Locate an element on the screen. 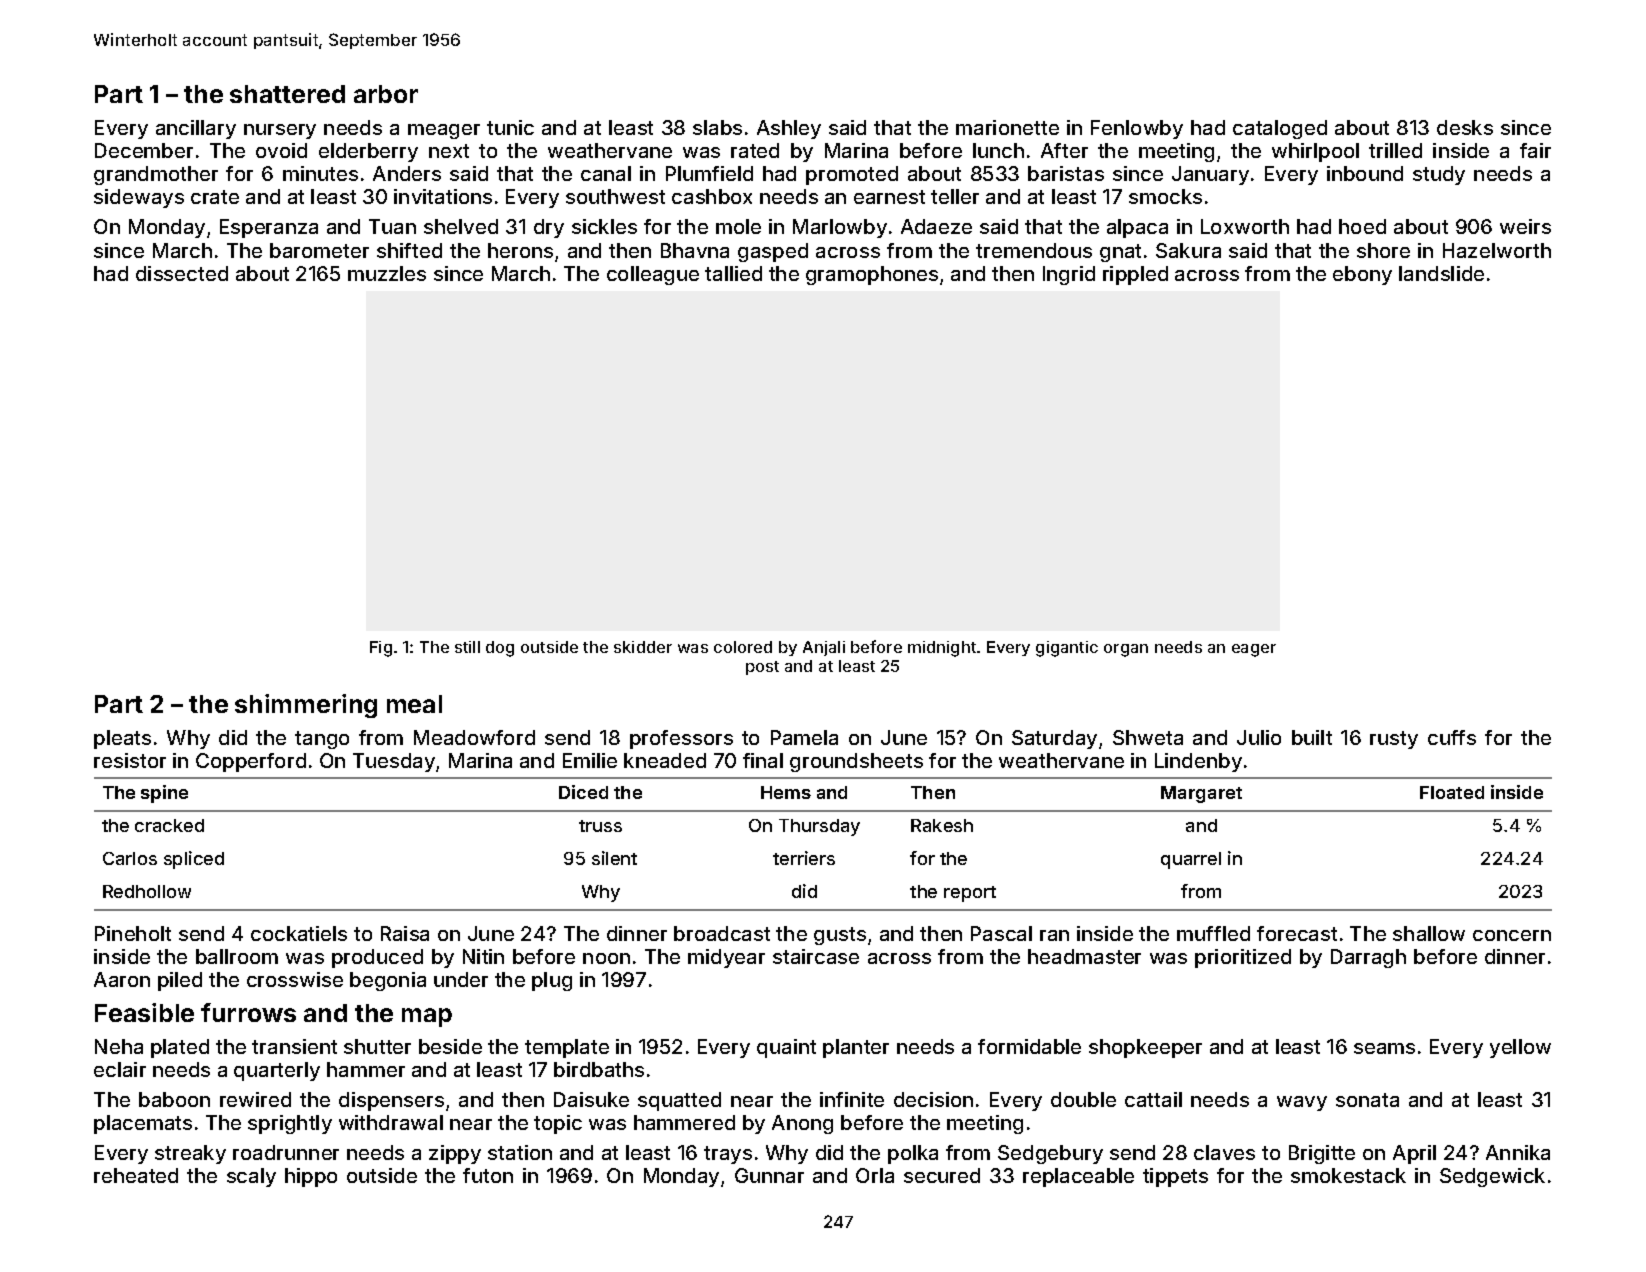 This screenshot has height=1272, width=1646. reheated is located at coordinates (136, 1175).
